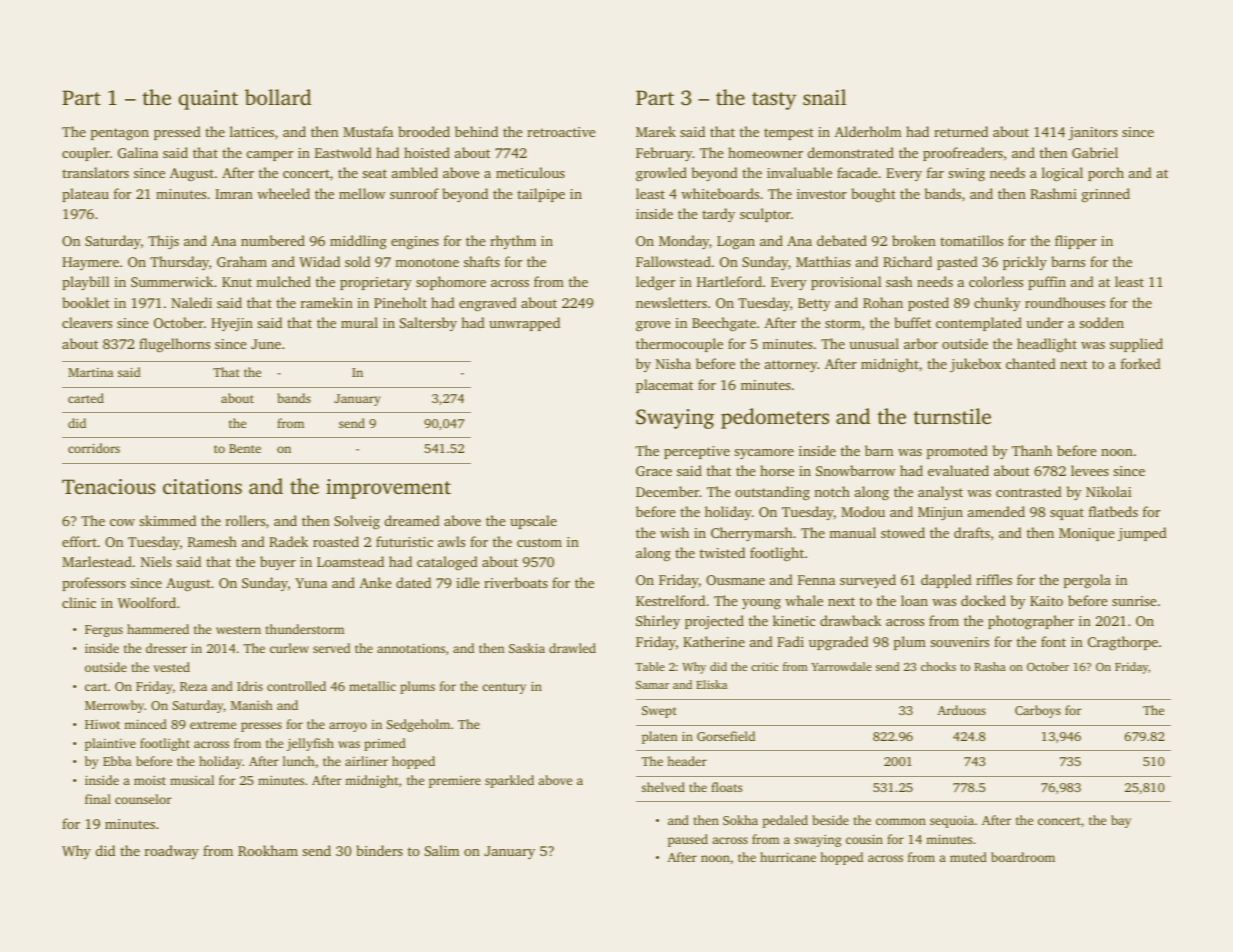  What do you see at coordinates (120, 134) in the screenshot?
I see `pentagon` at bounding box center [120, 134].
